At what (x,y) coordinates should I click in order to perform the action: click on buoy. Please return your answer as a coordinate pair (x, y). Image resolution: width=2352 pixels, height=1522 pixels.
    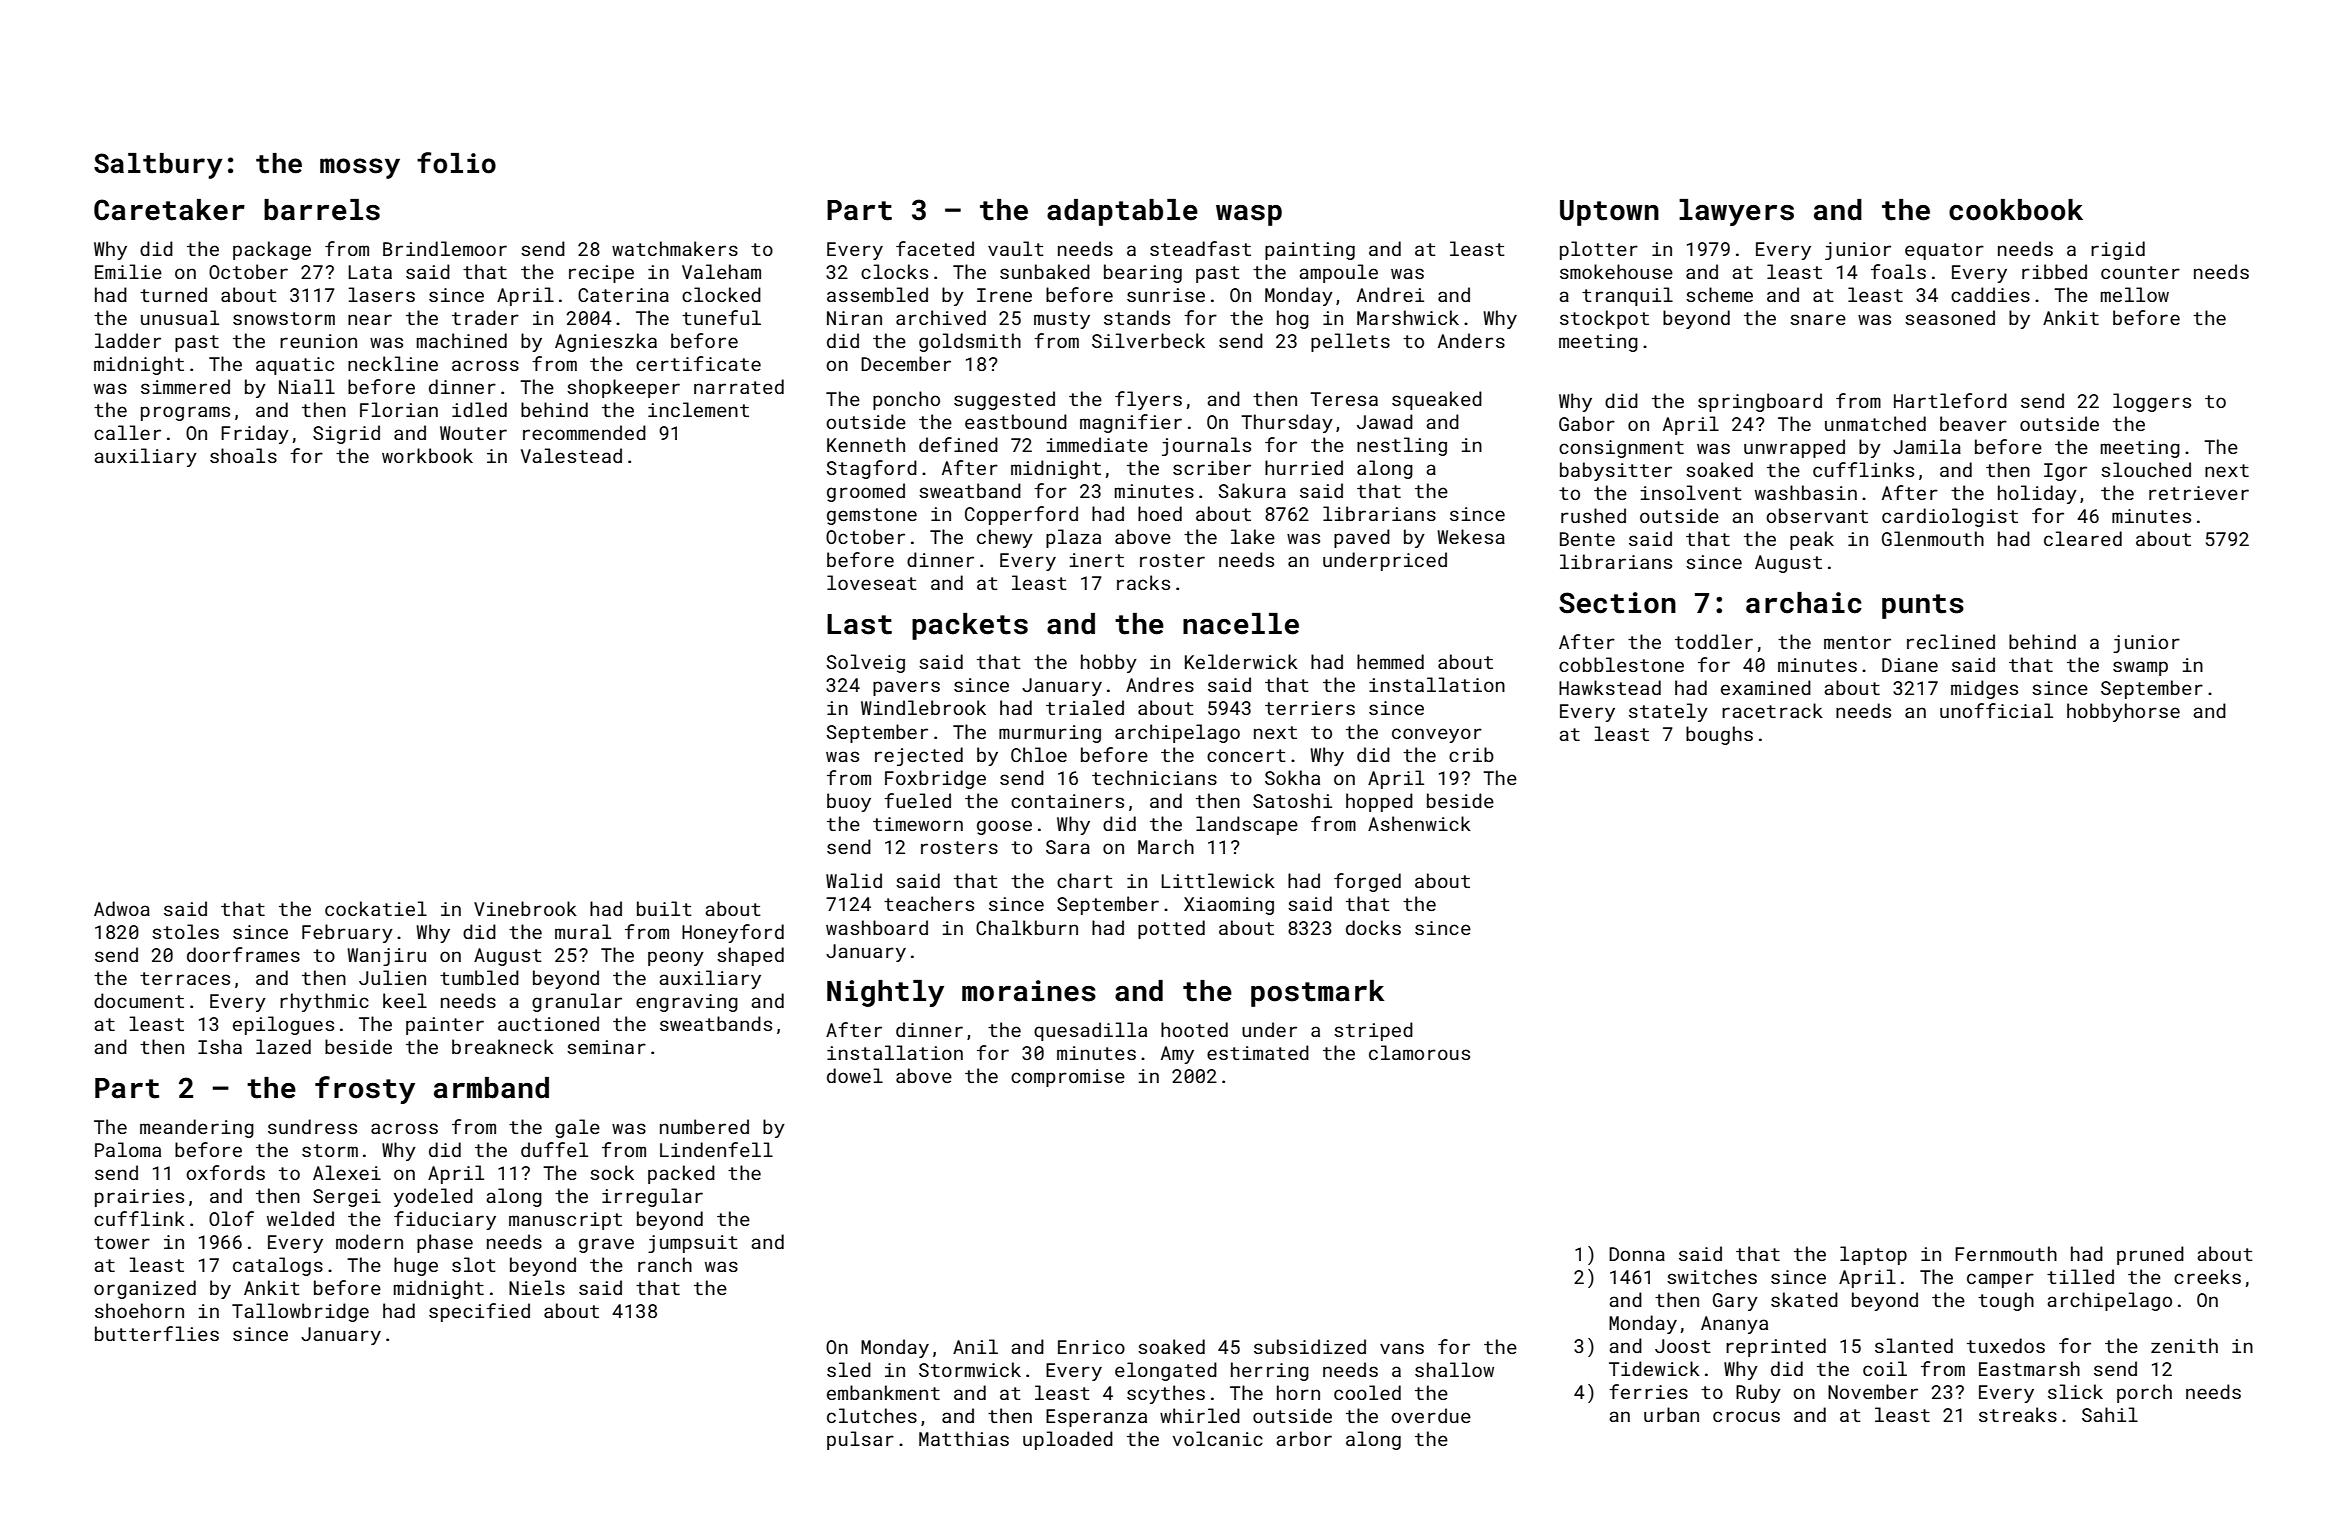
    Looking at the image, I should click on (849, 802).
